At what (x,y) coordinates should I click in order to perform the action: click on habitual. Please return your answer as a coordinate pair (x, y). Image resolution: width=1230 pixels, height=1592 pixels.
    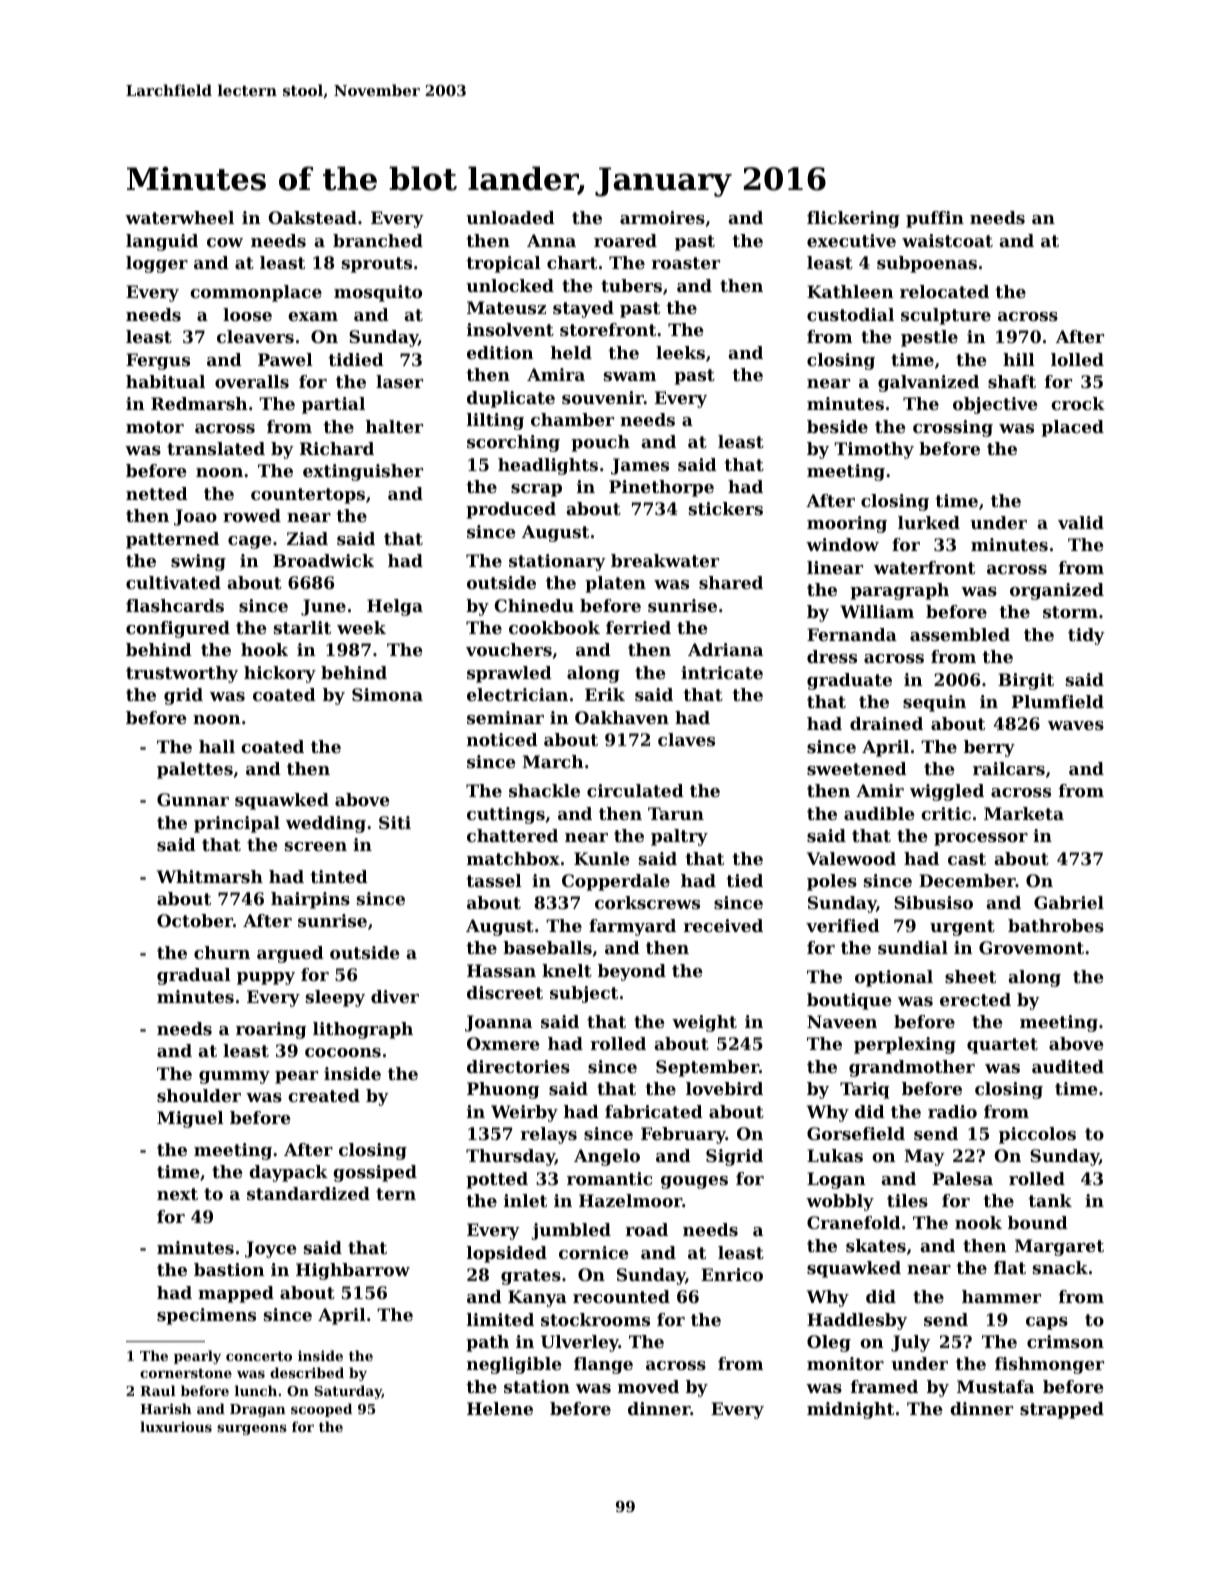
    Looking at the image, I should click on (165, 381).
